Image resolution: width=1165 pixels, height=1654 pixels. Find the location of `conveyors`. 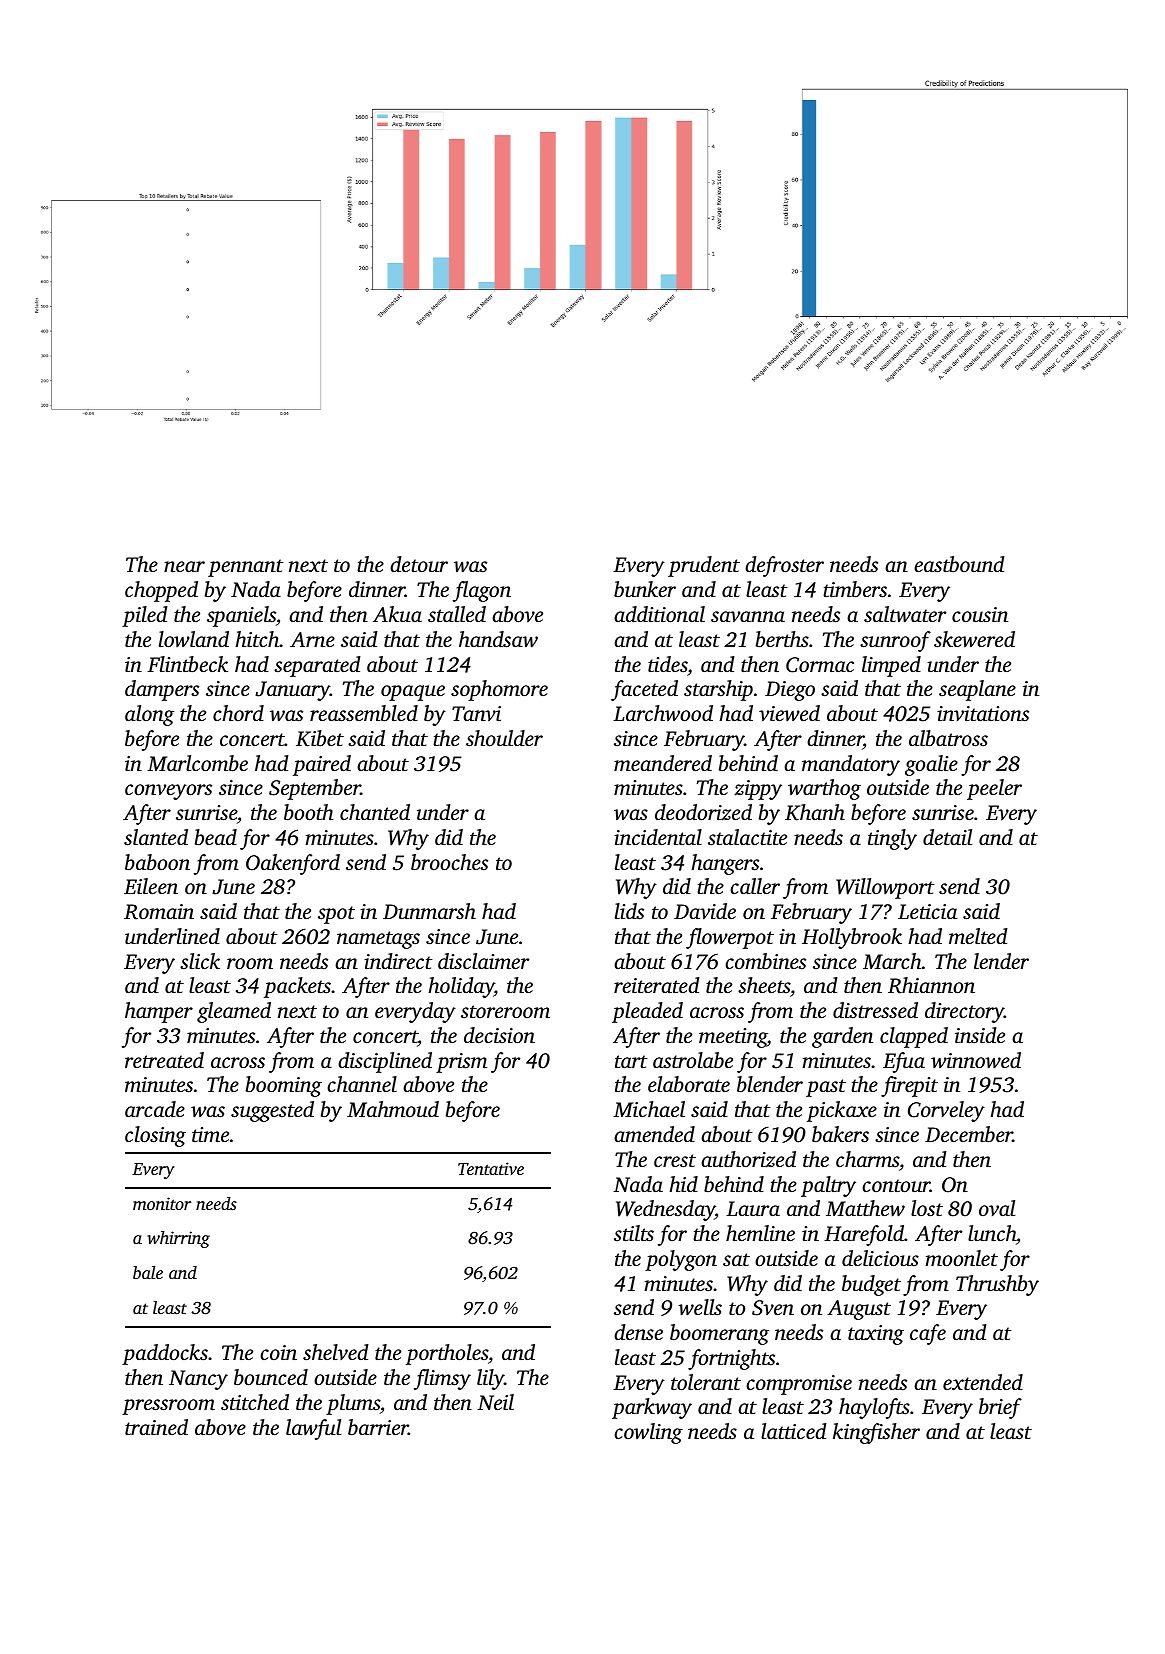

conveyors is located at coordinates (168, 792).
